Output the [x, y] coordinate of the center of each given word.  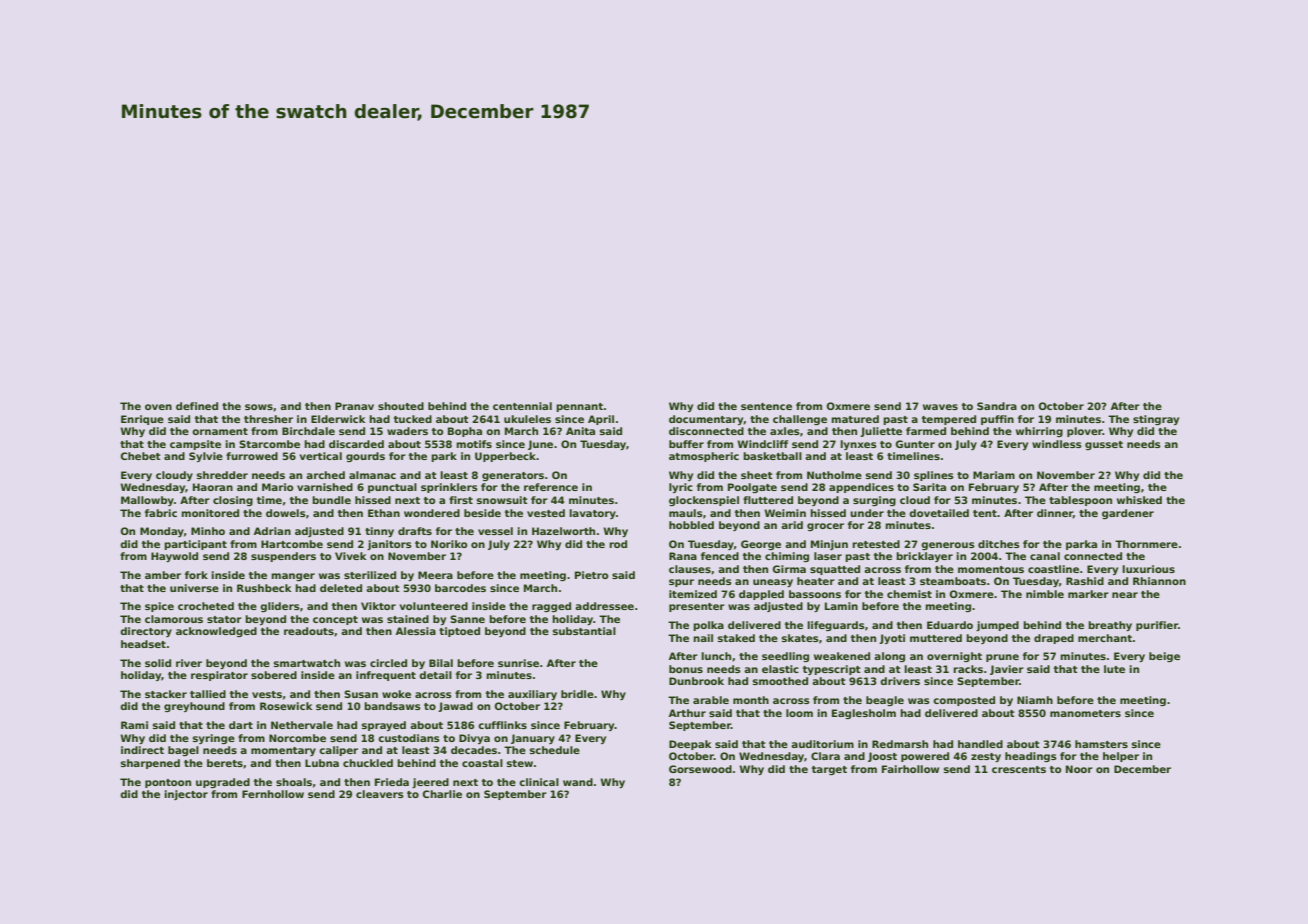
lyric [681, 488]
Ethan [384, 513]
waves [940, 407]
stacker [166, 694]
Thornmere [1146, 544]
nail [703, 638]
